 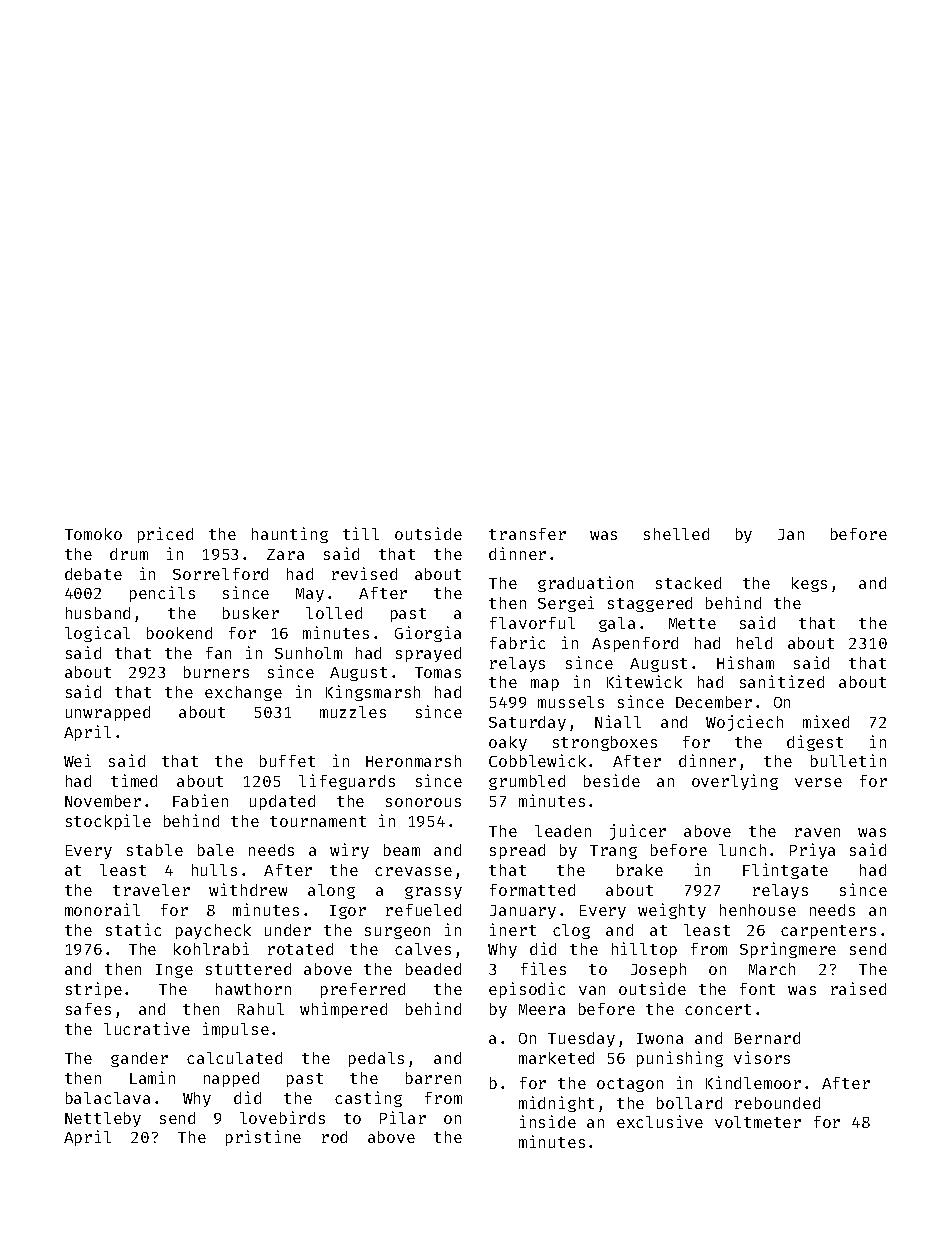 I want to click on gander, so click(x=139, y=1059).
